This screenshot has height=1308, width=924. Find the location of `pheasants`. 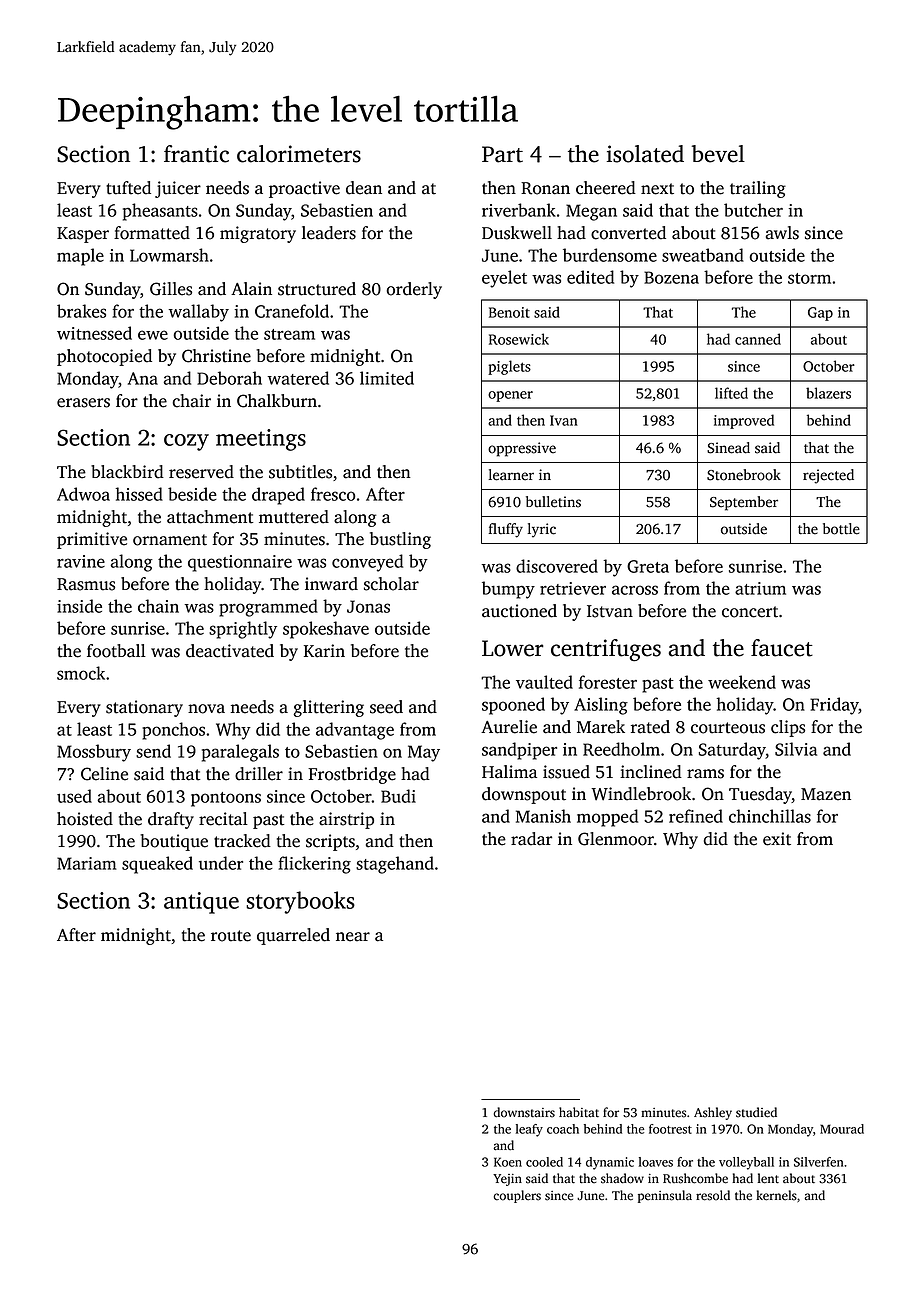

pheasants is located at coordinates (160, 212).
